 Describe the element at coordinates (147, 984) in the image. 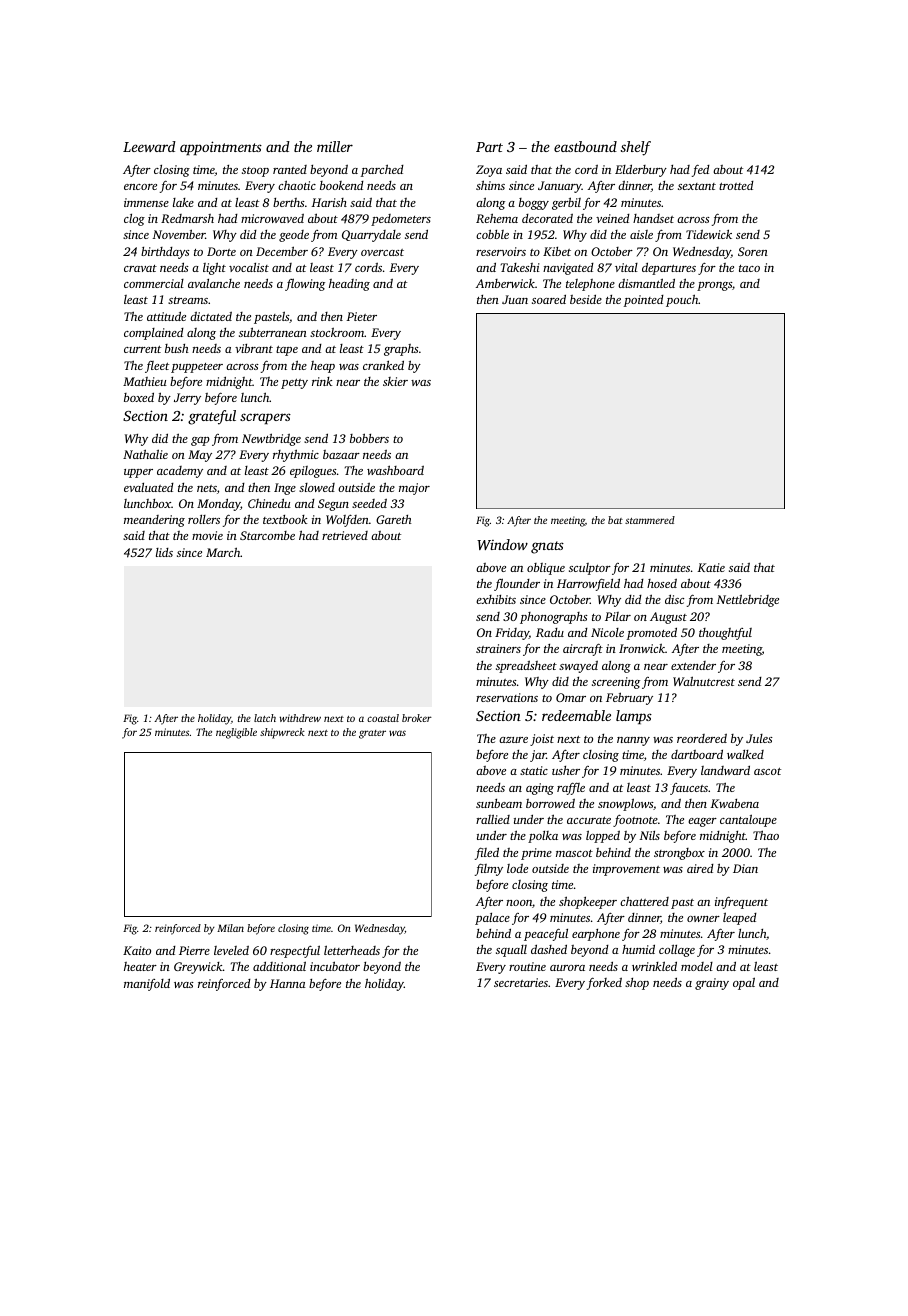

I see `manifold` at that location.
